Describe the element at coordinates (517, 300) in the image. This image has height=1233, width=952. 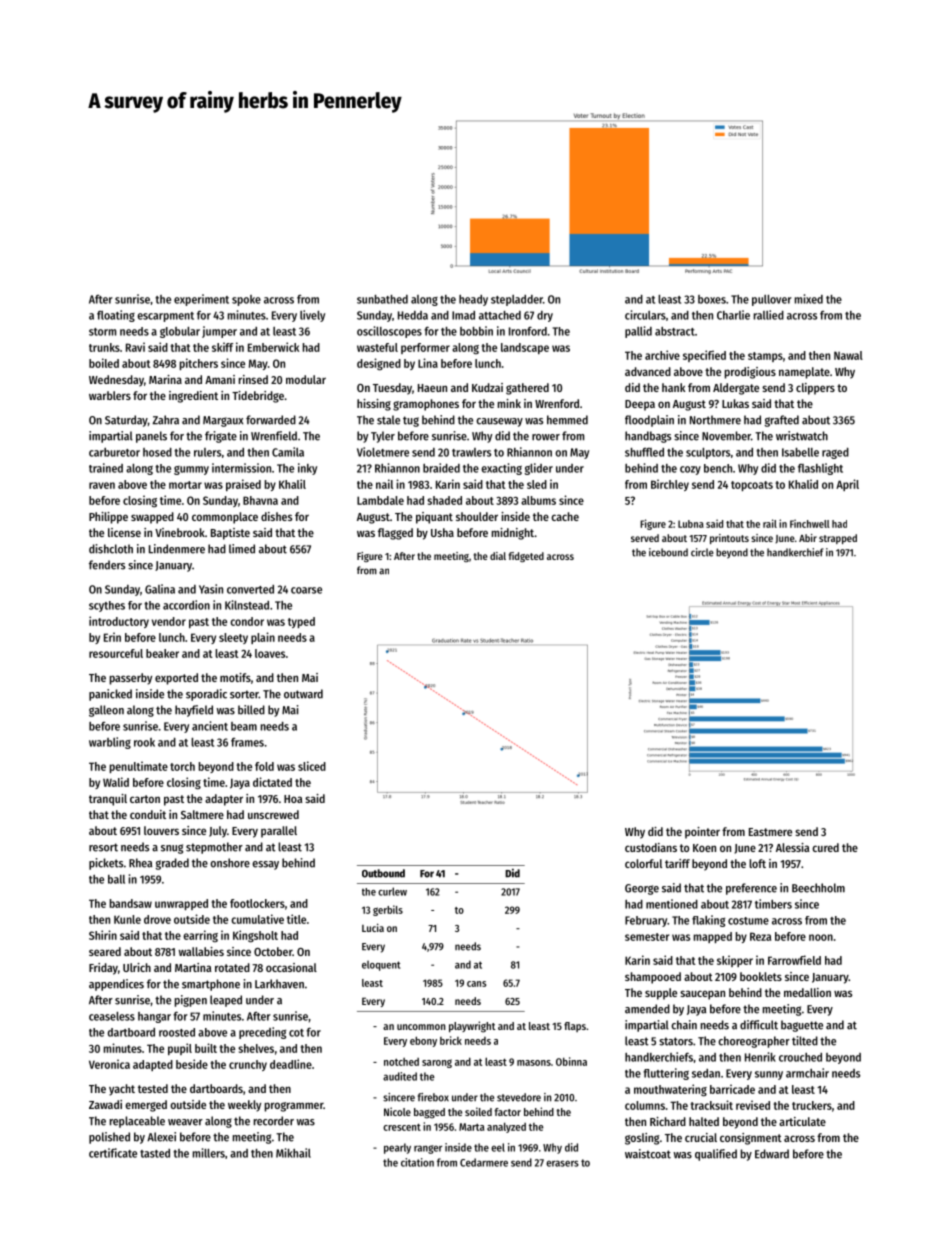
I see `stepladder` at that location.
